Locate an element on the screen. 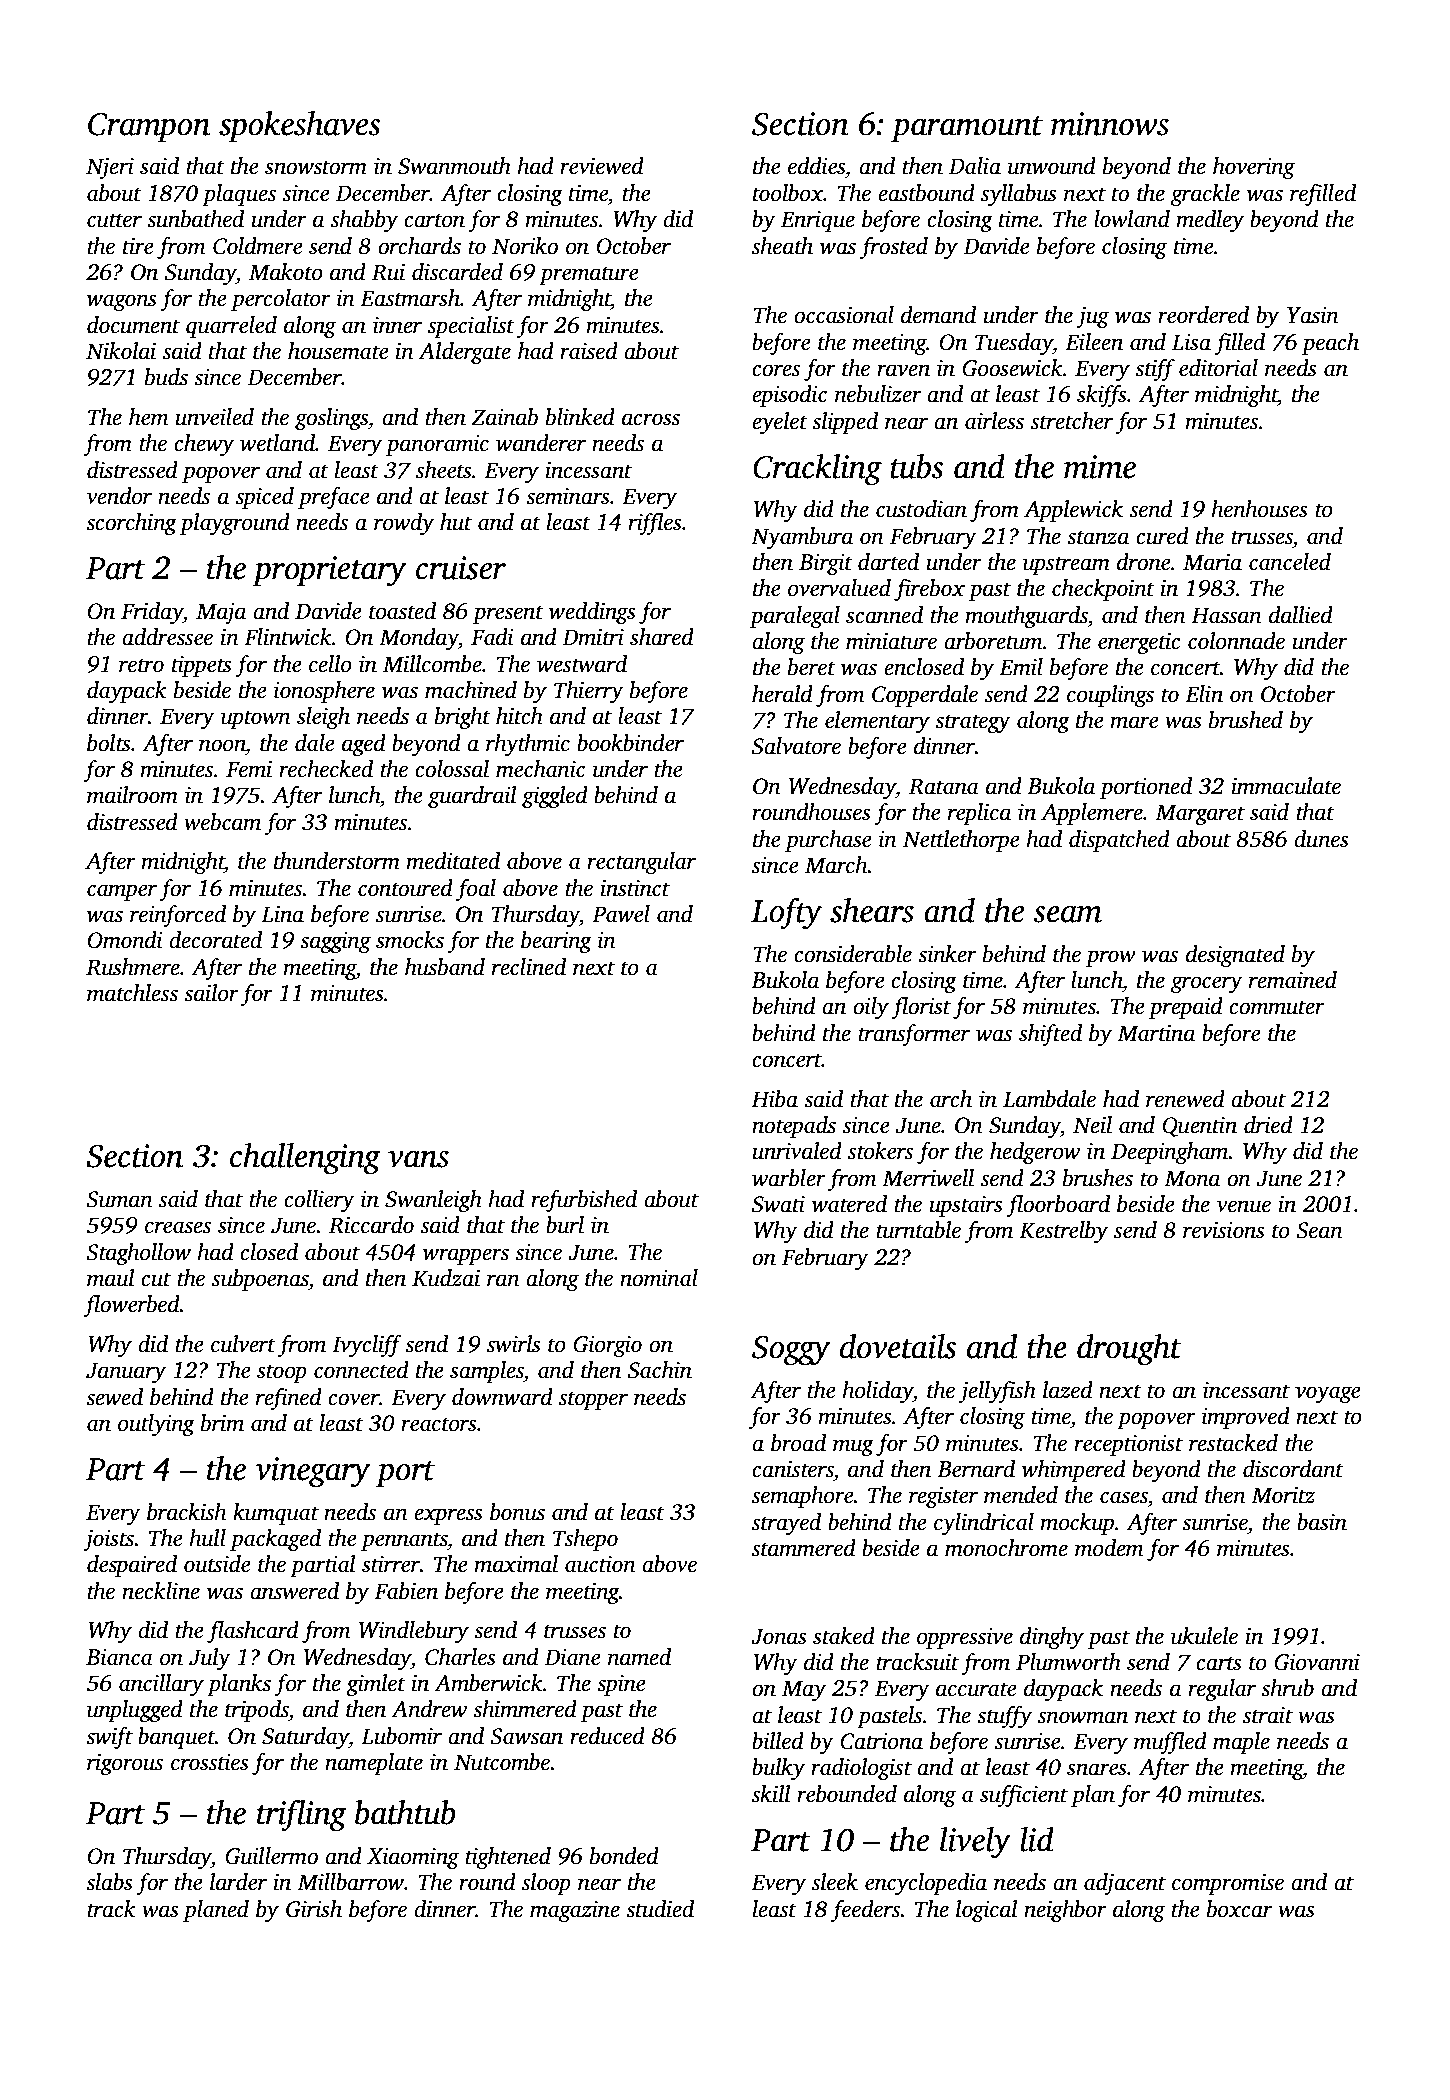  answered is located at coordinates (294, 1591).
